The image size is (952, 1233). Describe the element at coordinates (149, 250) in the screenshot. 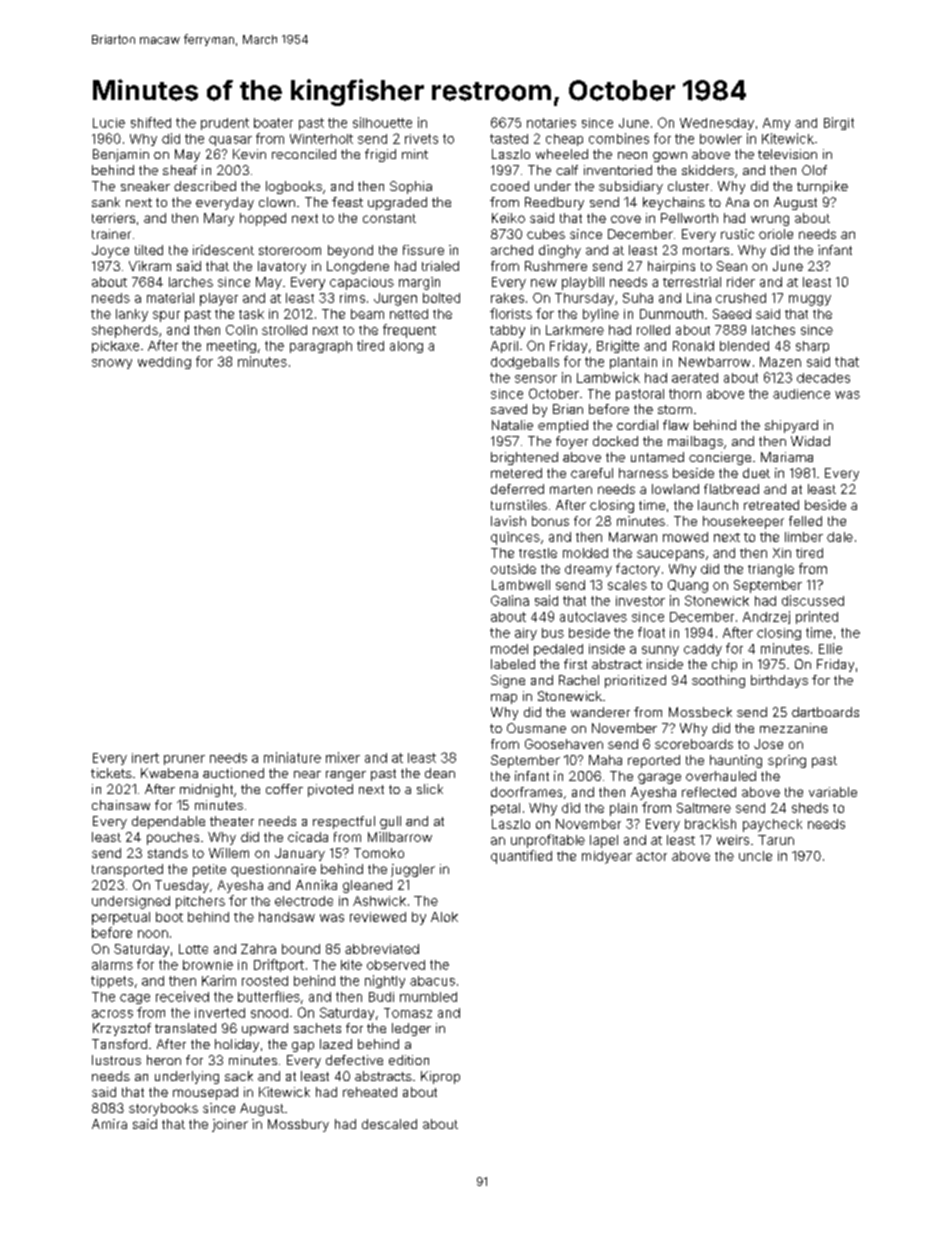

I see `tilted` at that location.
